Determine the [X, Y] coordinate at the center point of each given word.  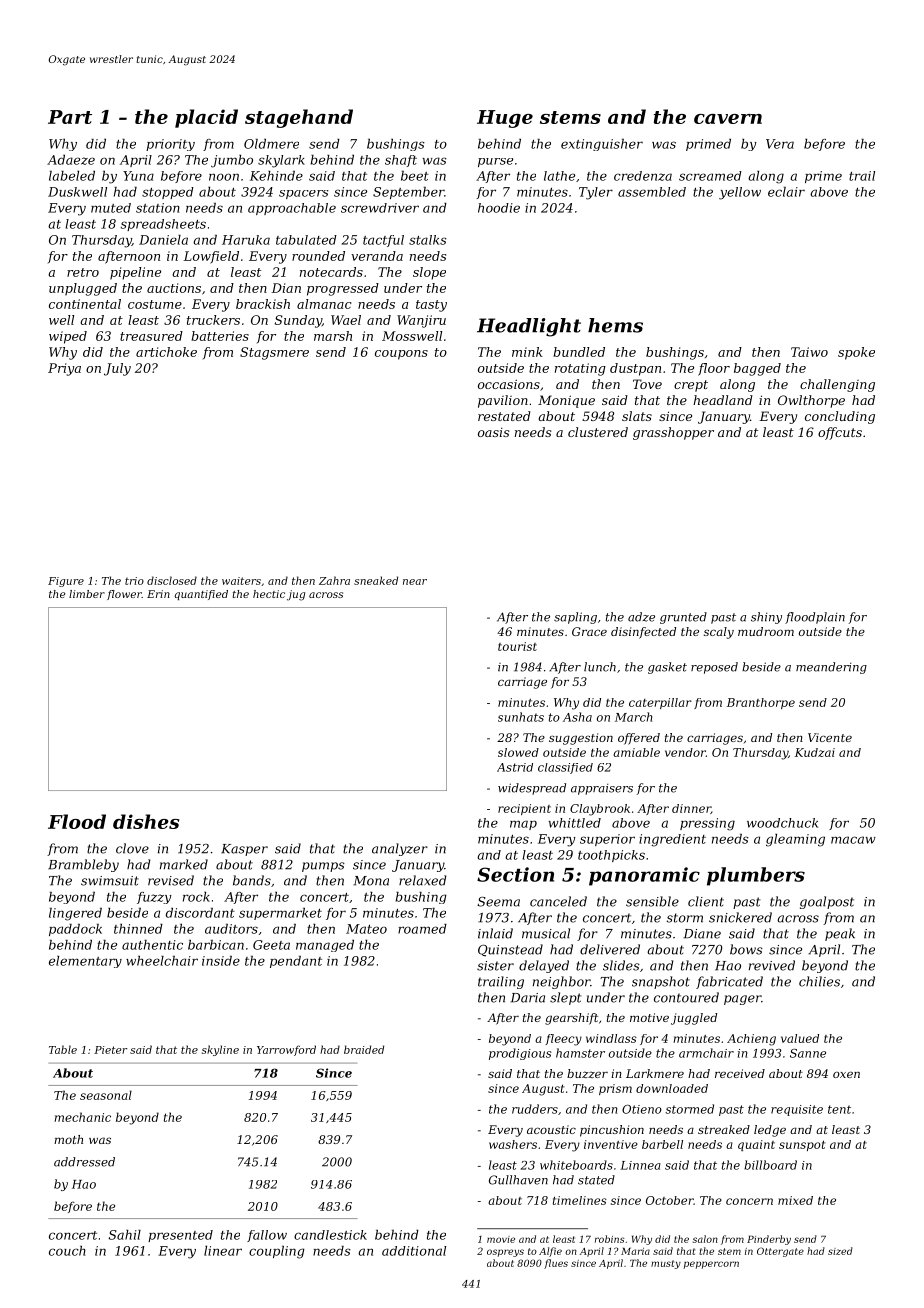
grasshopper [673, 433]
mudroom [766, 631]
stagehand [299, 118]
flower [124, 595]
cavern [728, 119]
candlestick [330, 1235]
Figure [66, 582]
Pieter [110, 1050]
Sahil [124, 1235]
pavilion [503, 401]
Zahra [334, 580]
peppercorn [711, 1265]
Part [70, 117]
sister [495, 966]
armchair [706, 1053]
